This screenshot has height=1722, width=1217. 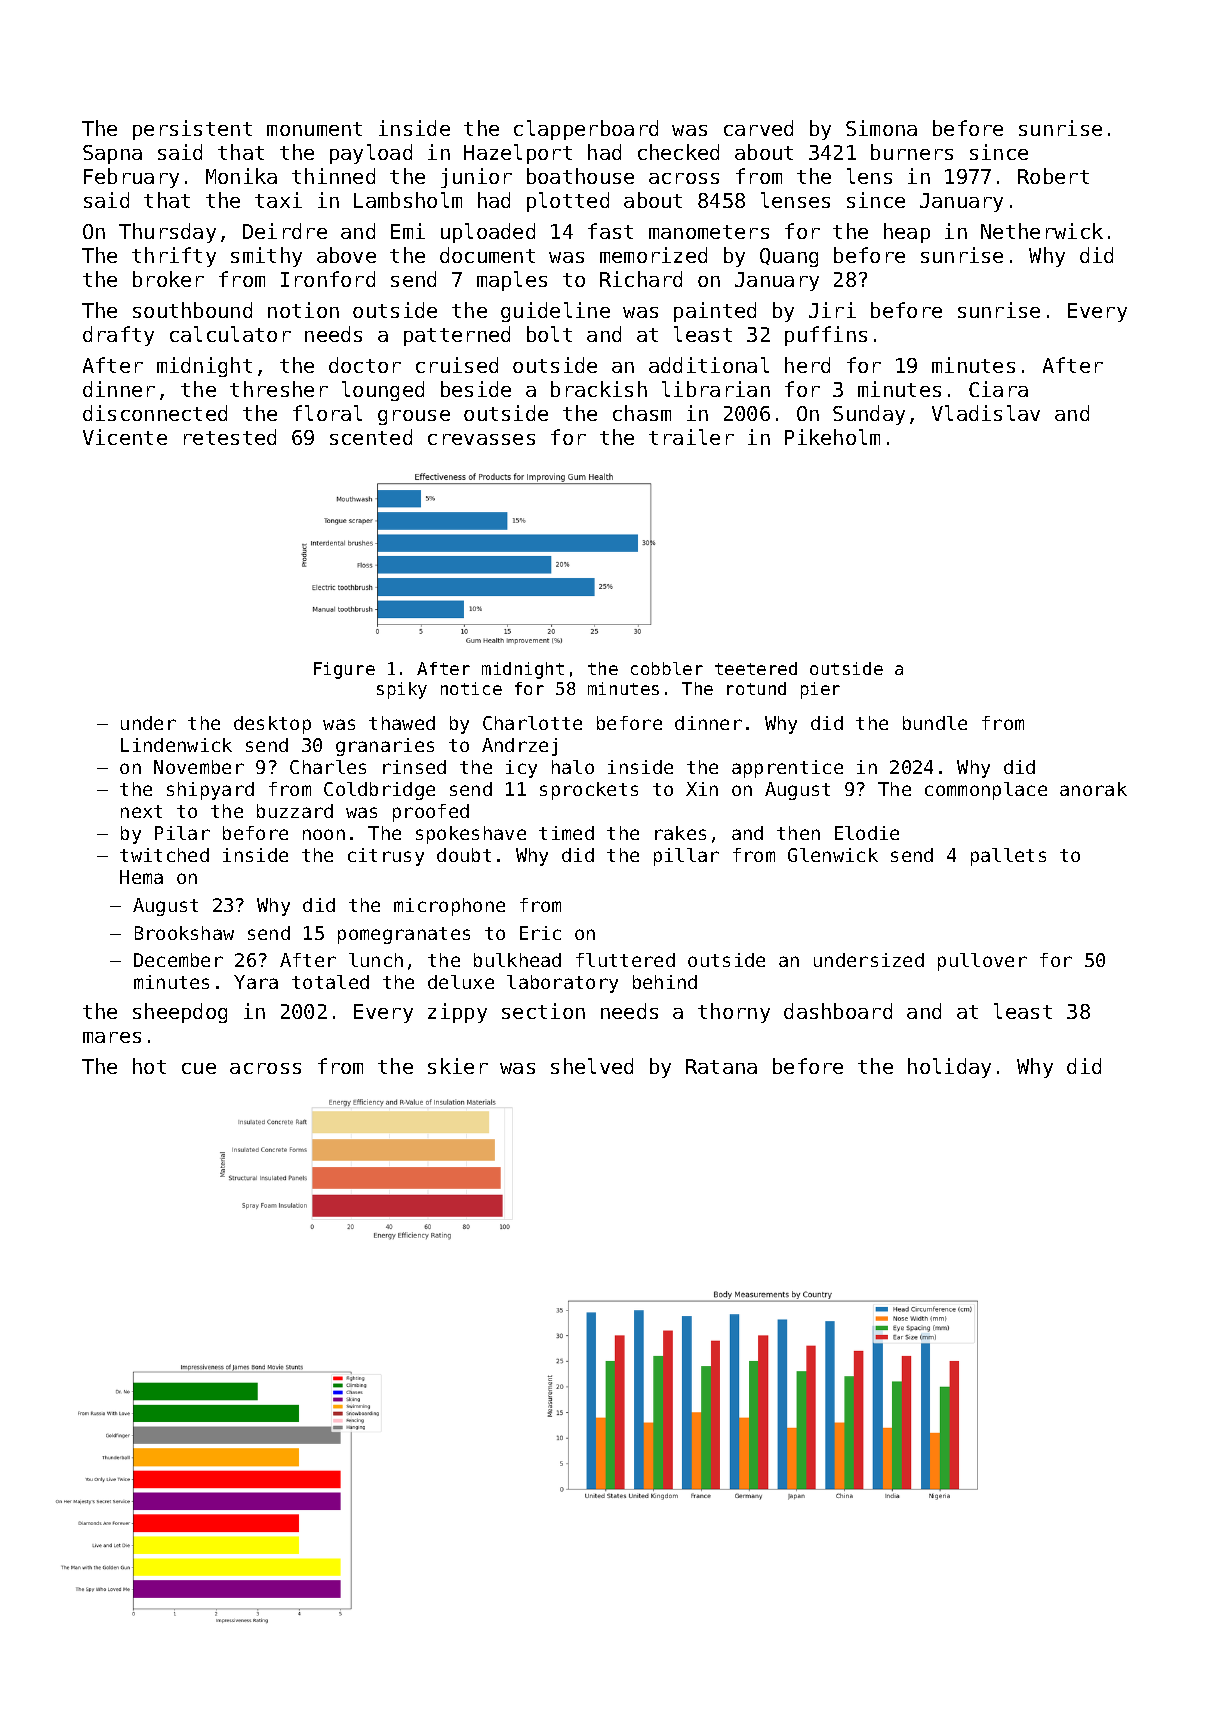 I want to click on Simona, so click(x=881, y=128).
